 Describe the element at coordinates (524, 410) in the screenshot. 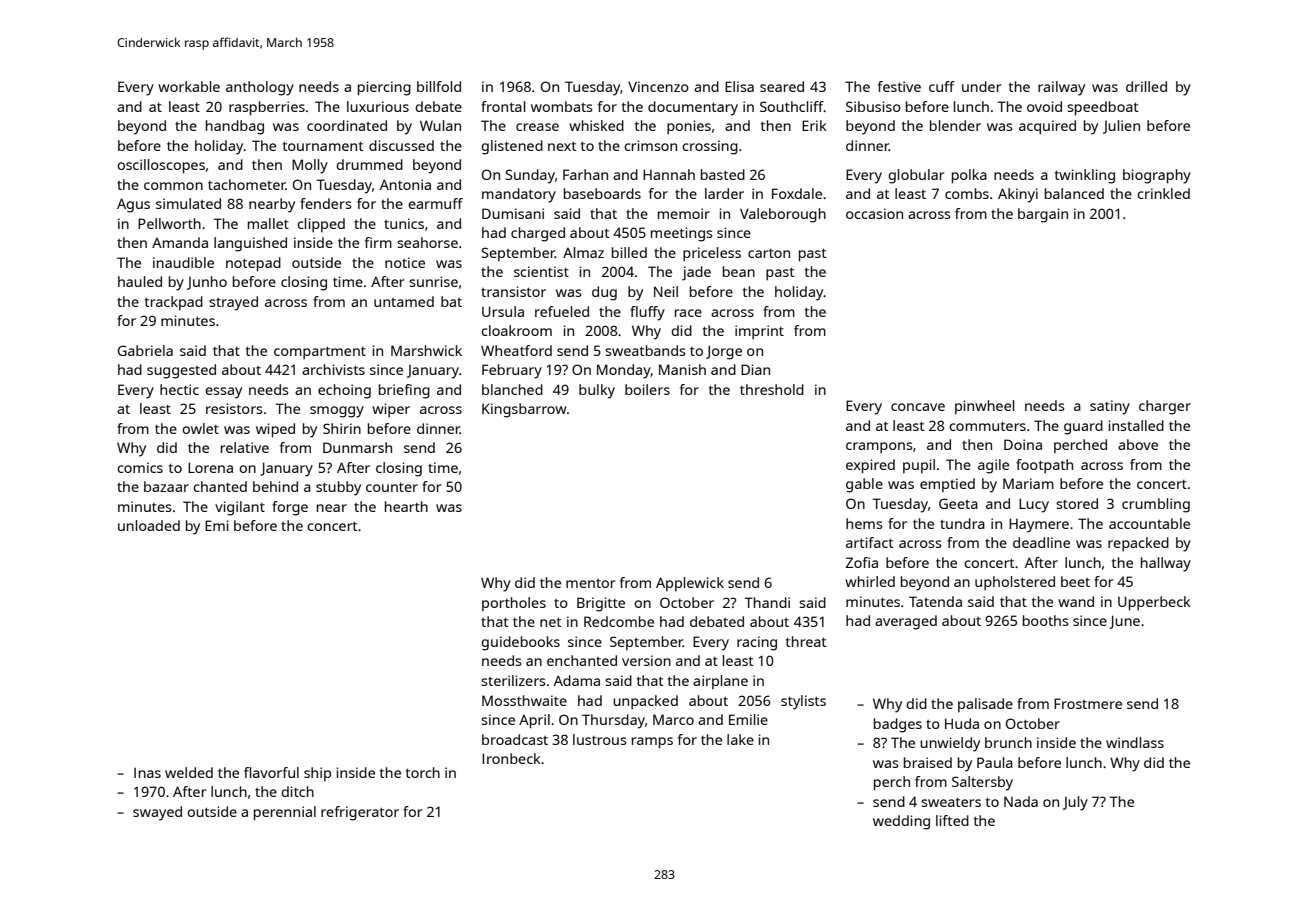

I see `Kingsbarrow` at that location.
